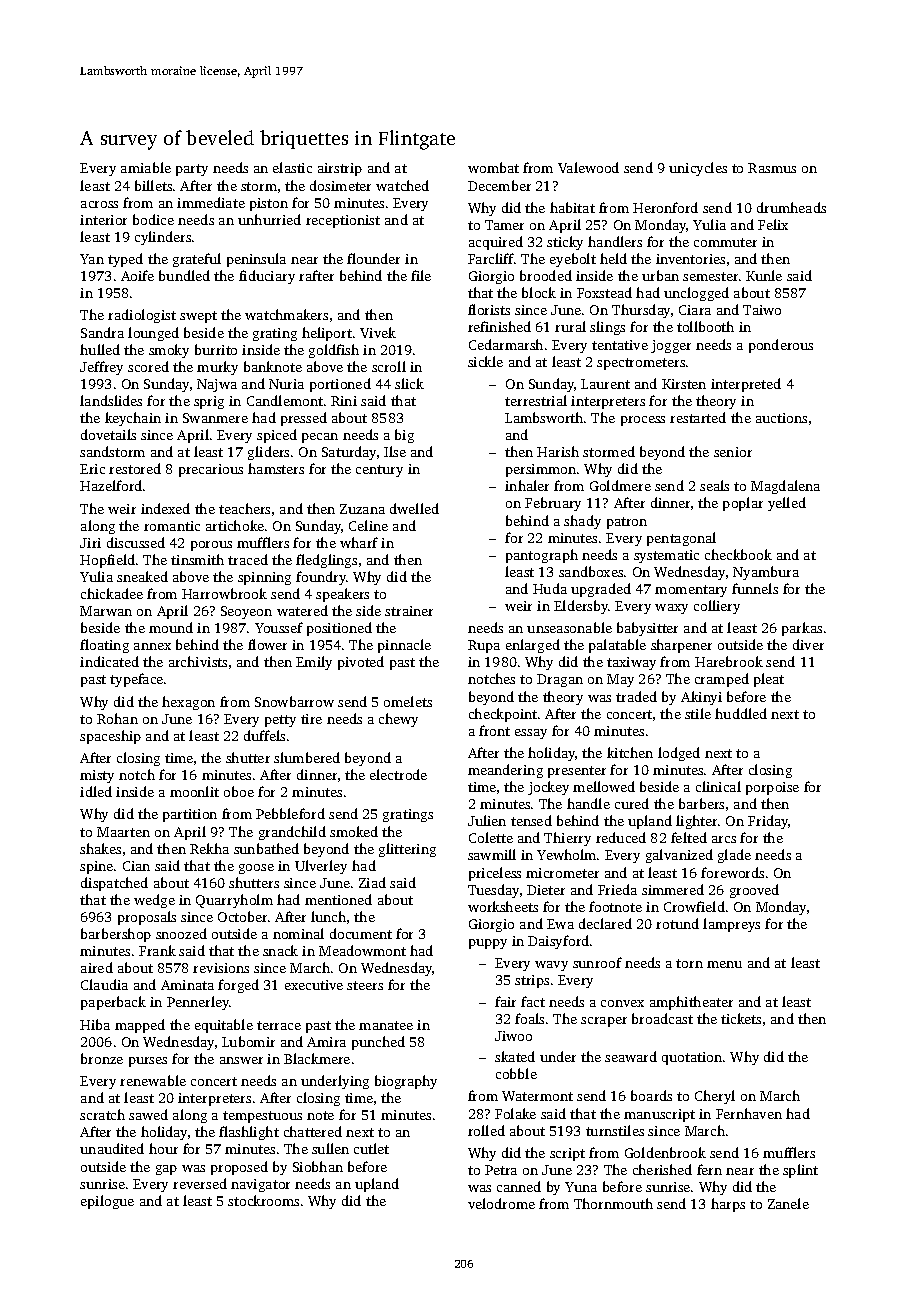  Describe the element at coordinates (239, 1168) in the screenshot. I see `proposed` at that location.
